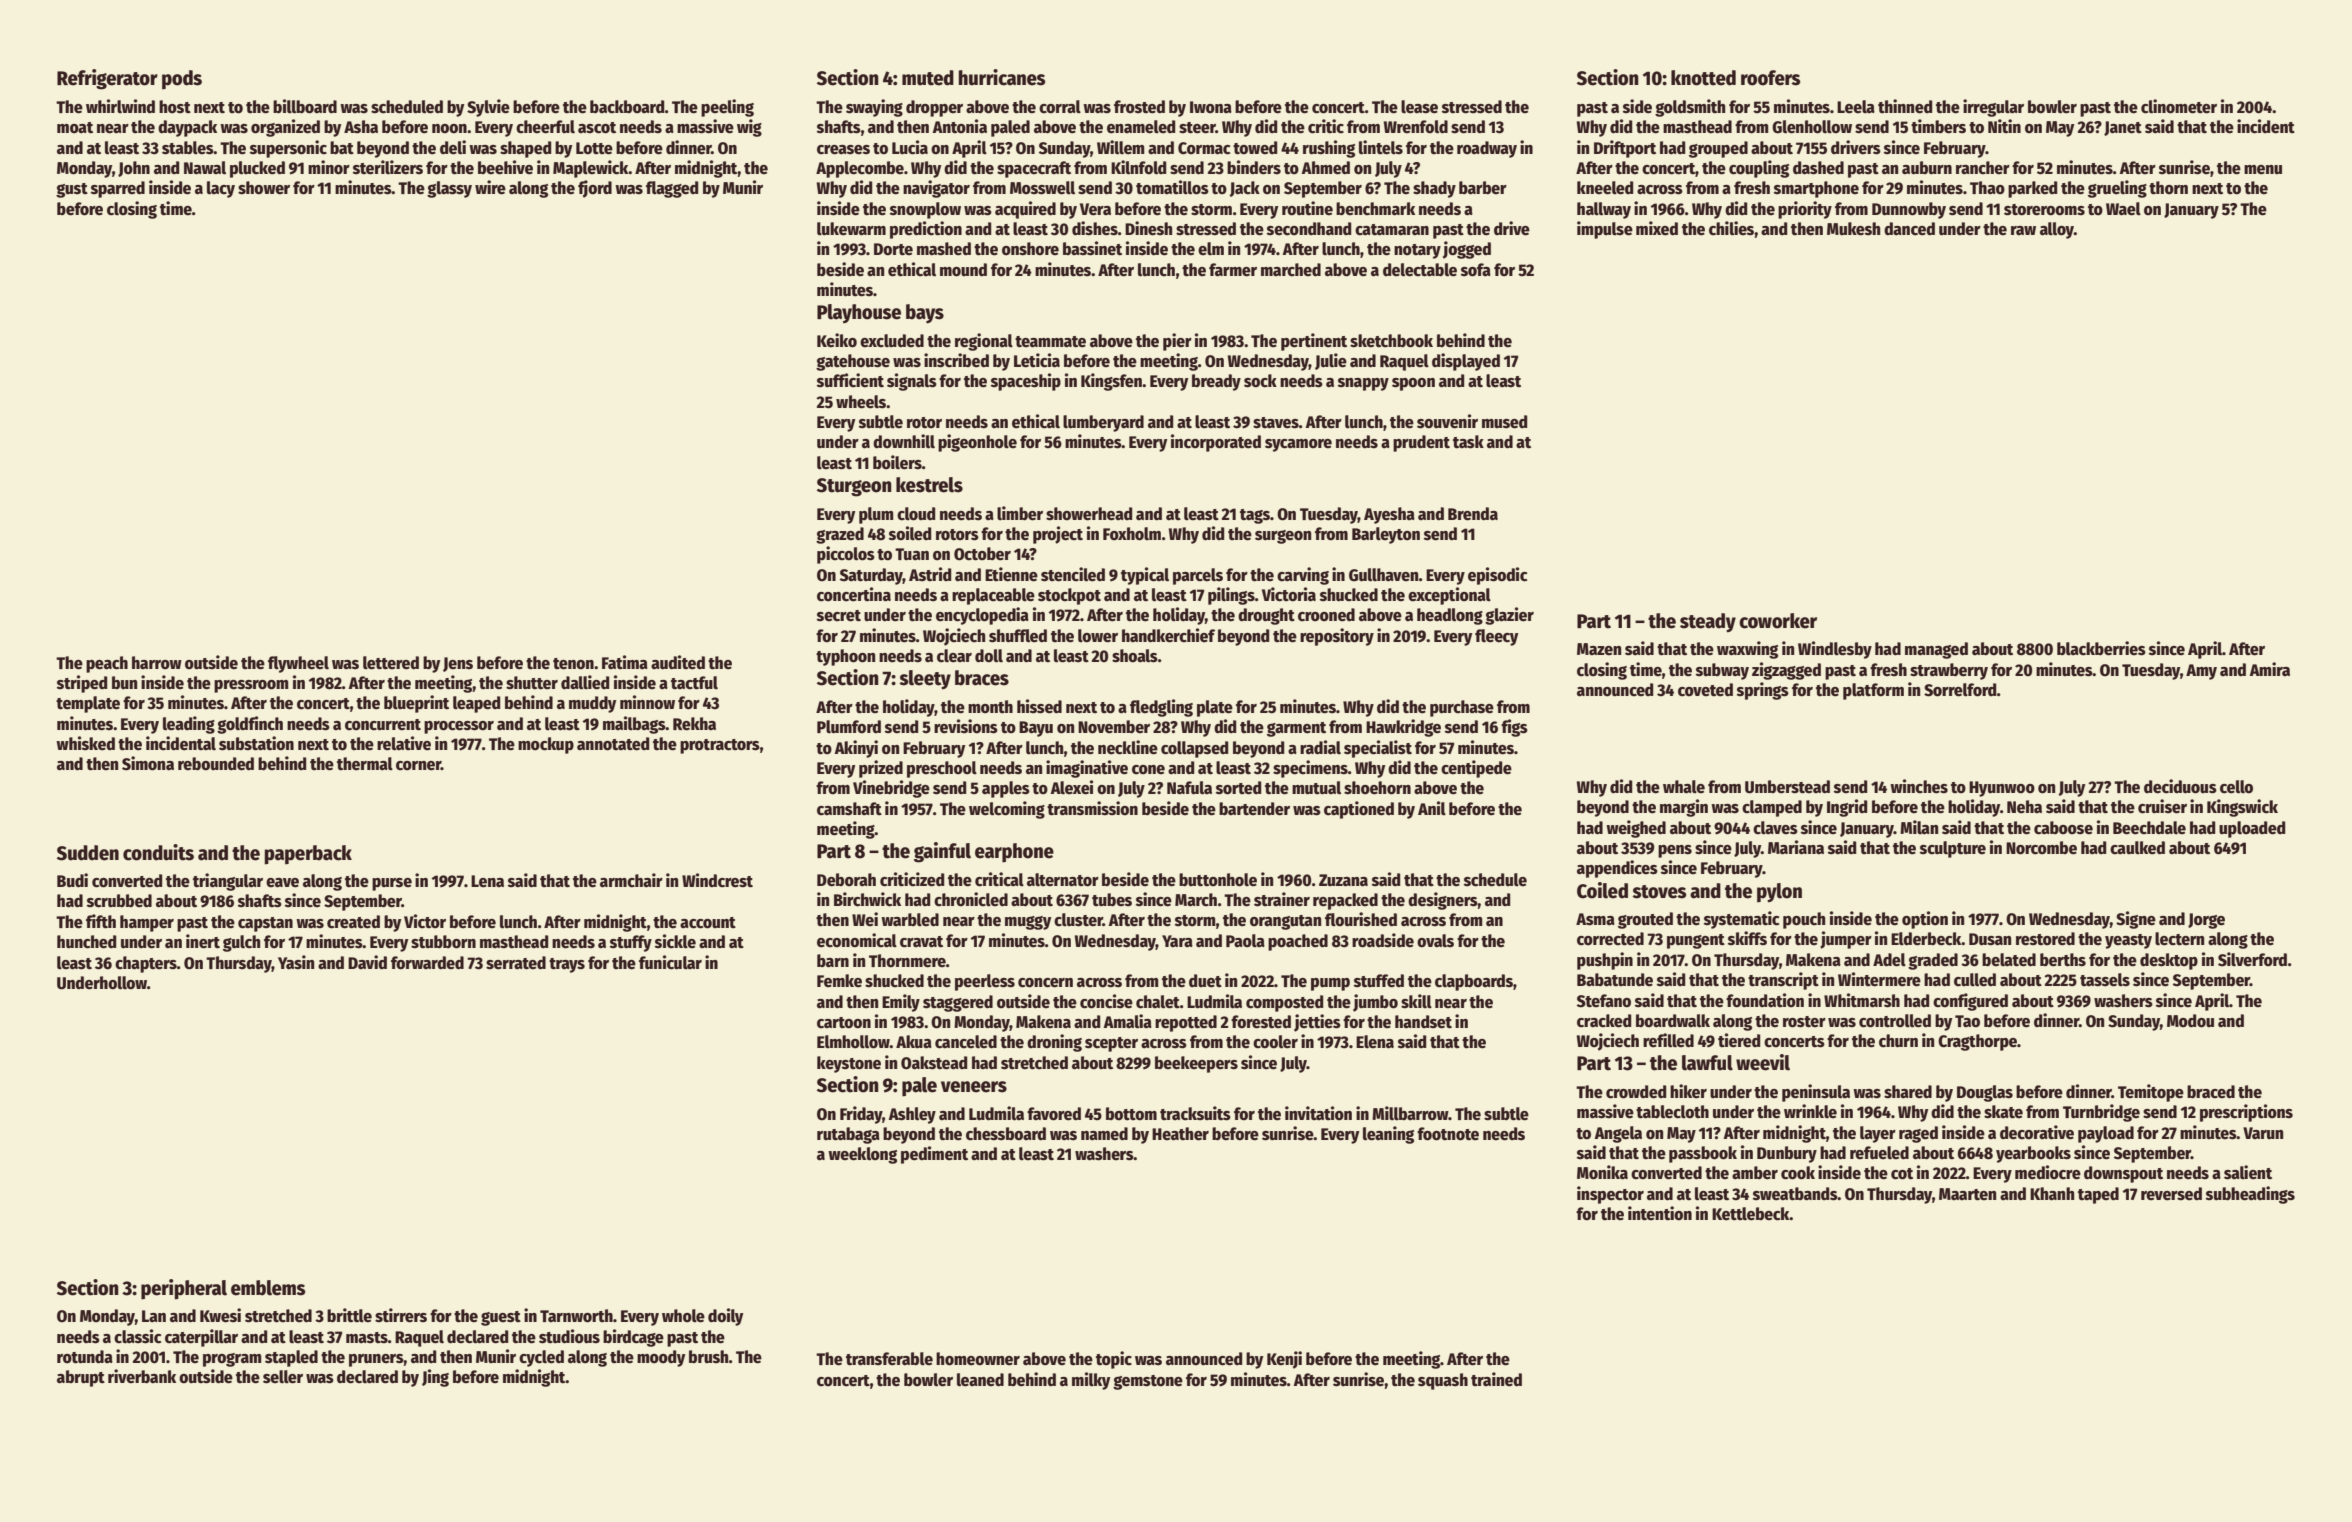 The height and width of the page is (1522, 2352). Describe the element at coordinates (1504, 422) in the page. I see `mused` at that location.
